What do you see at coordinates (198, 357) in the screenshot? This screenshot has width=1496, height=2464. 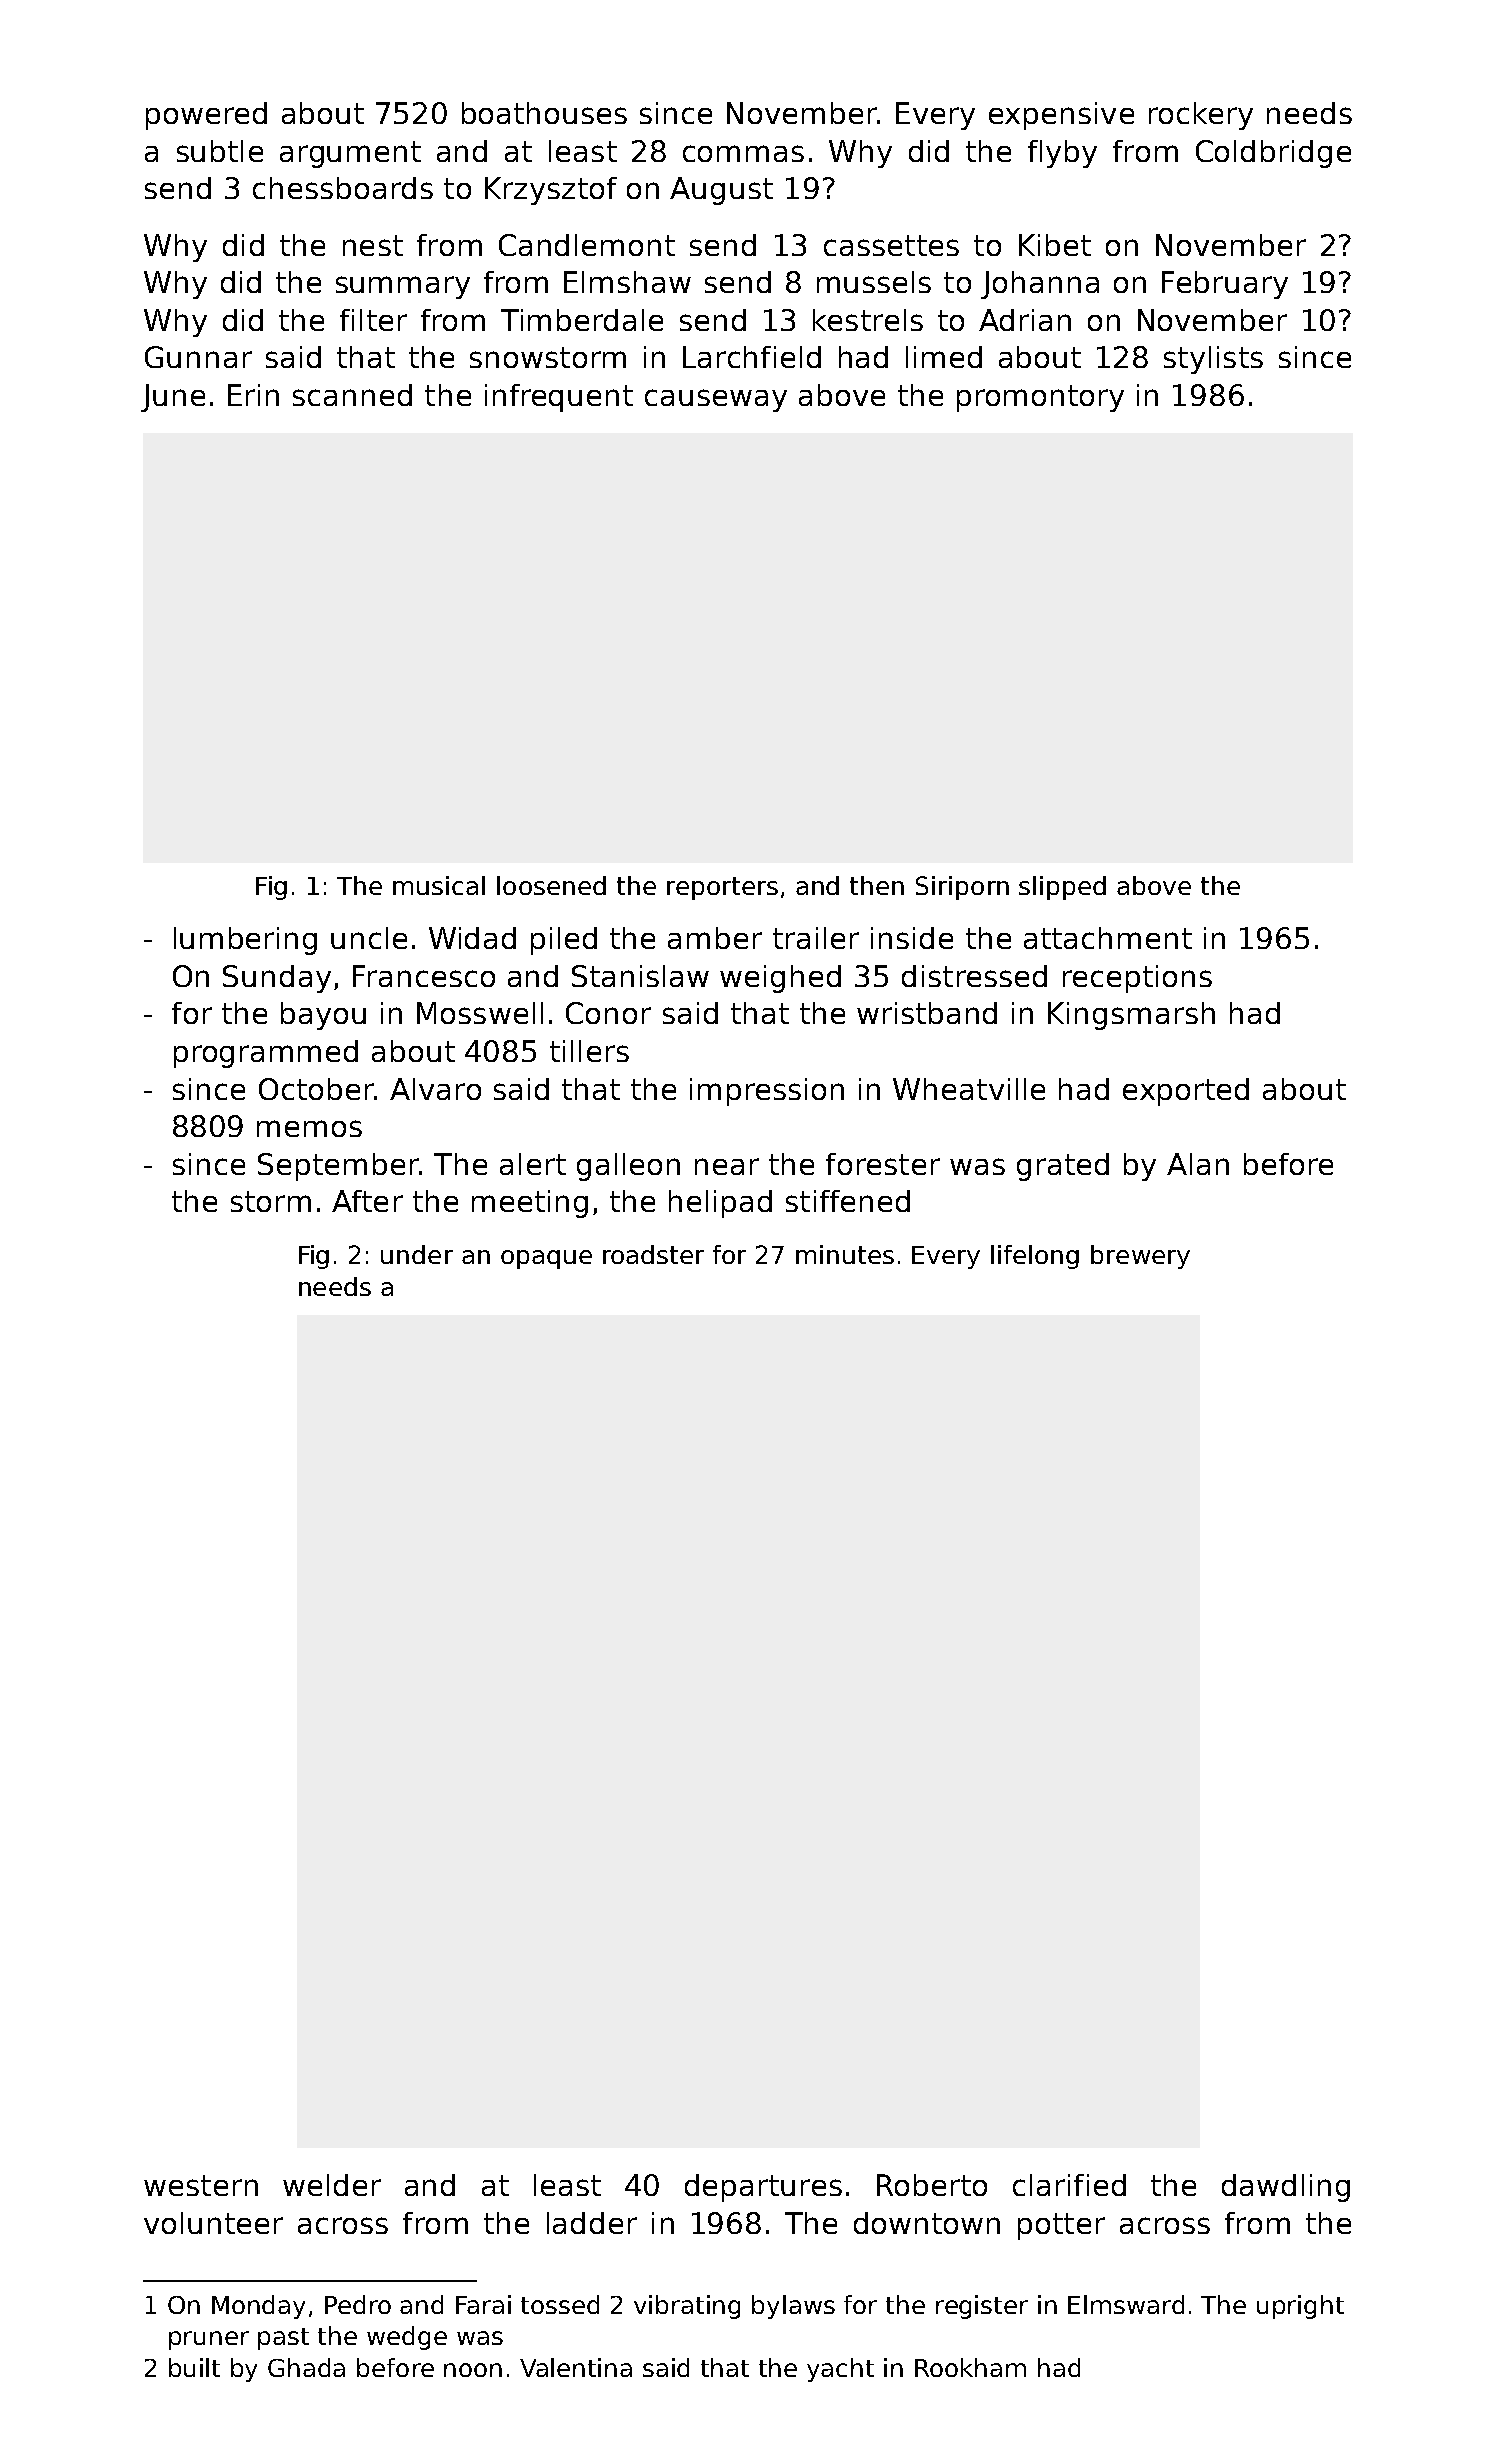 I see `Gunnar` at bounding box center [198, 357].
